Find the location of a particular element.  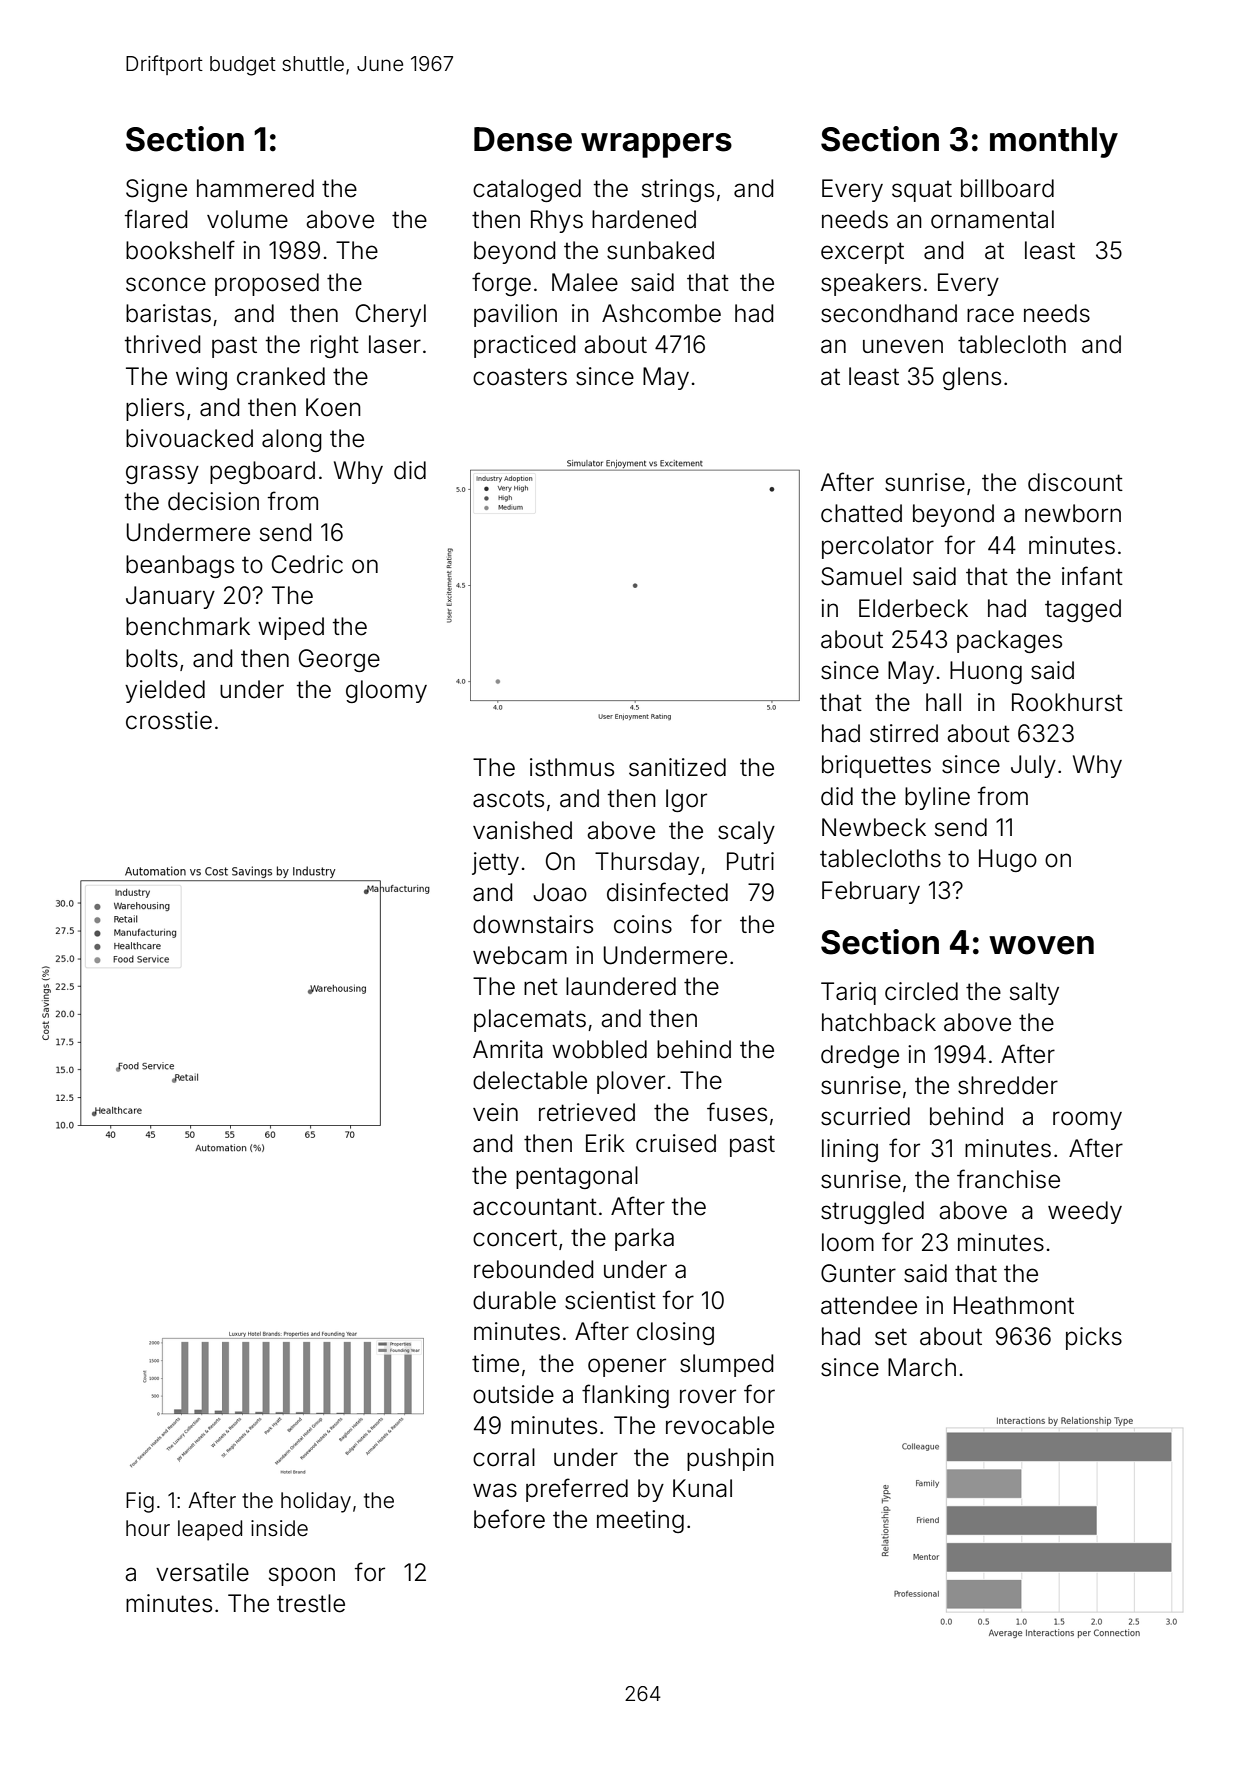

monthly is located at coordinates (1054, 142).
